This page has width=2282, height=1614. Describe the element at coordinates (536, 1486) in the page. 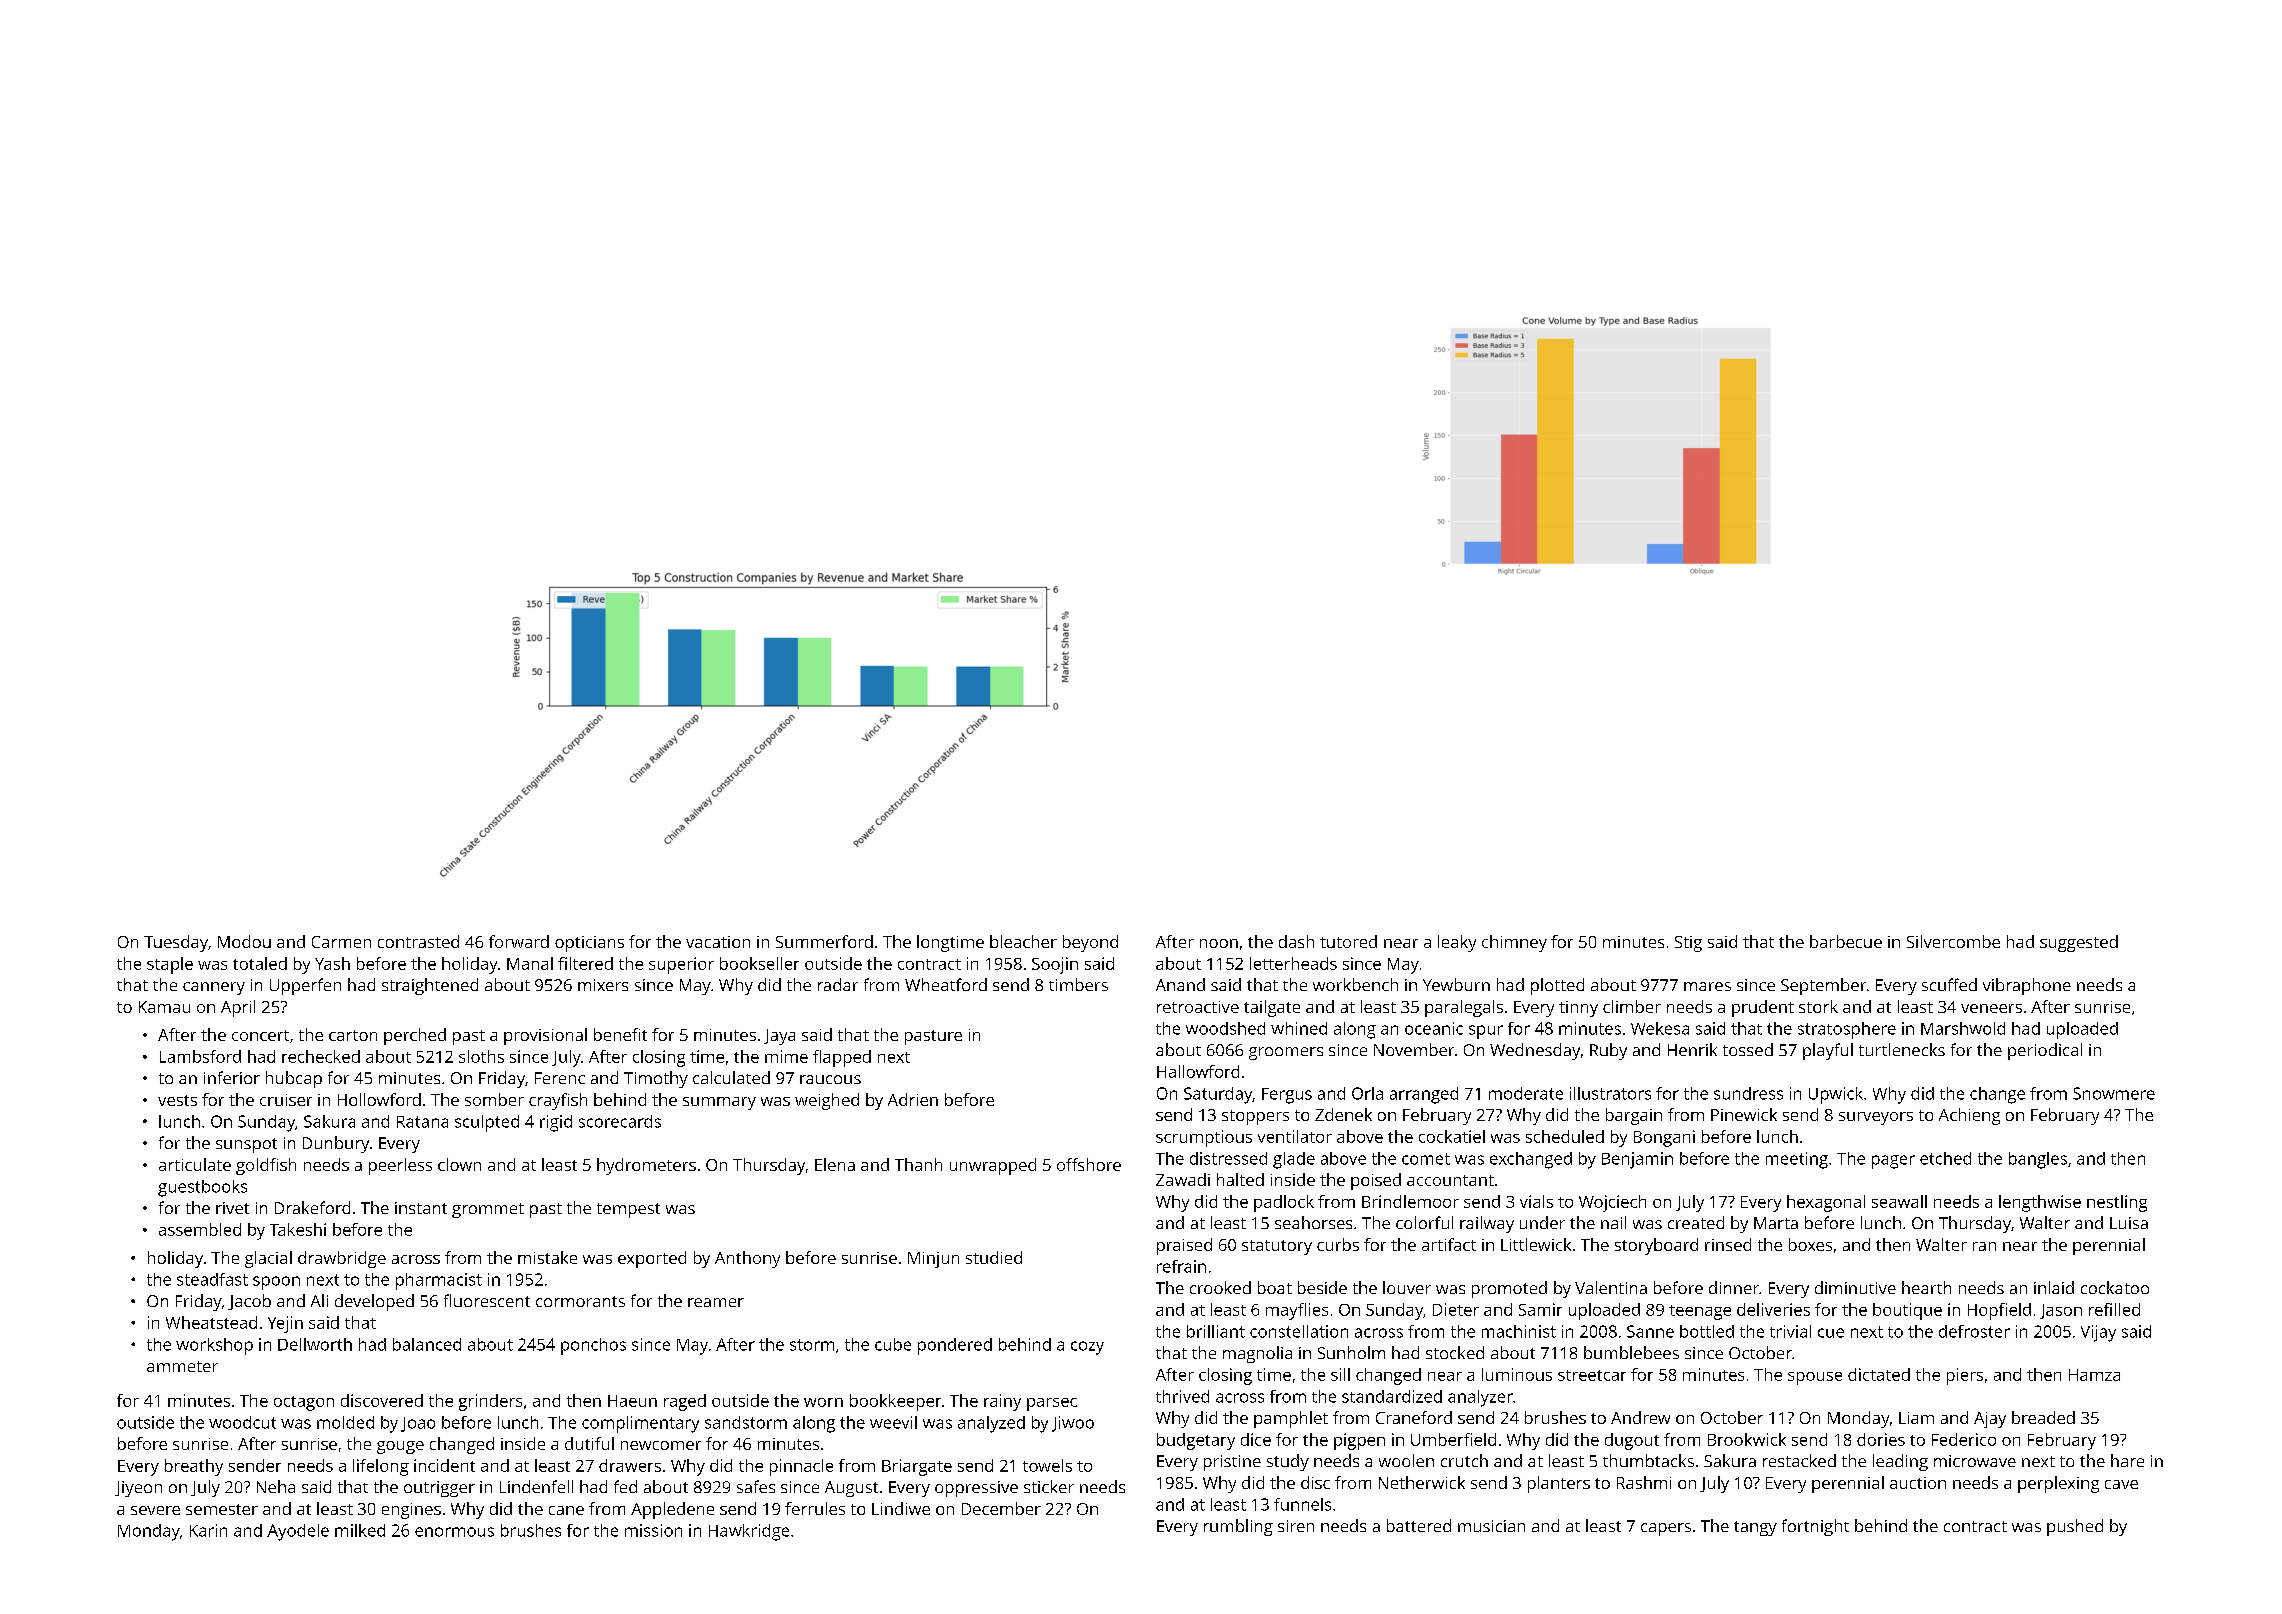

I see `Lindenfell` at that location.
